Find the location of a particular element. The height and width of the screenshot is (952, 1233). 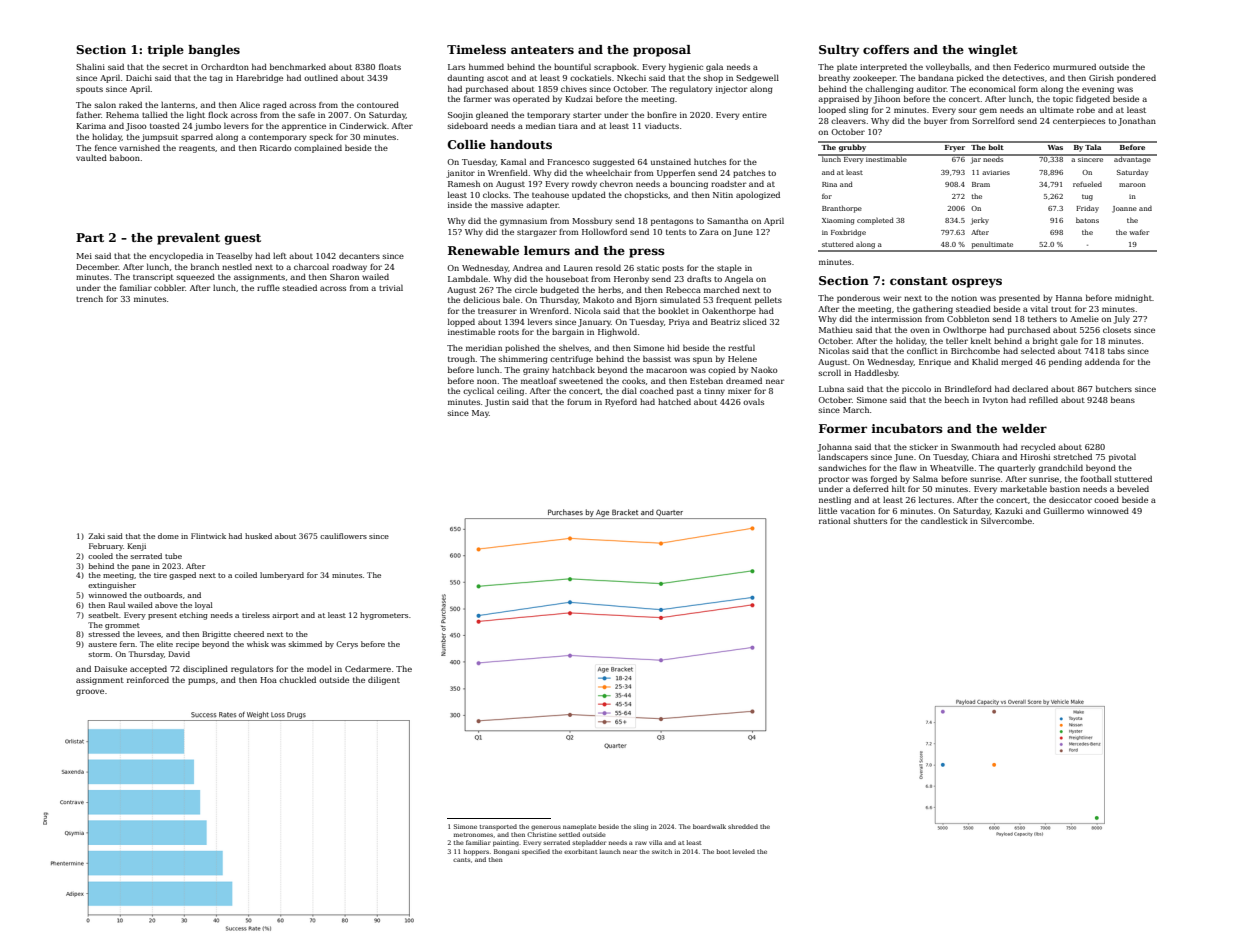

bright is located at coordinates (1045, 341).
